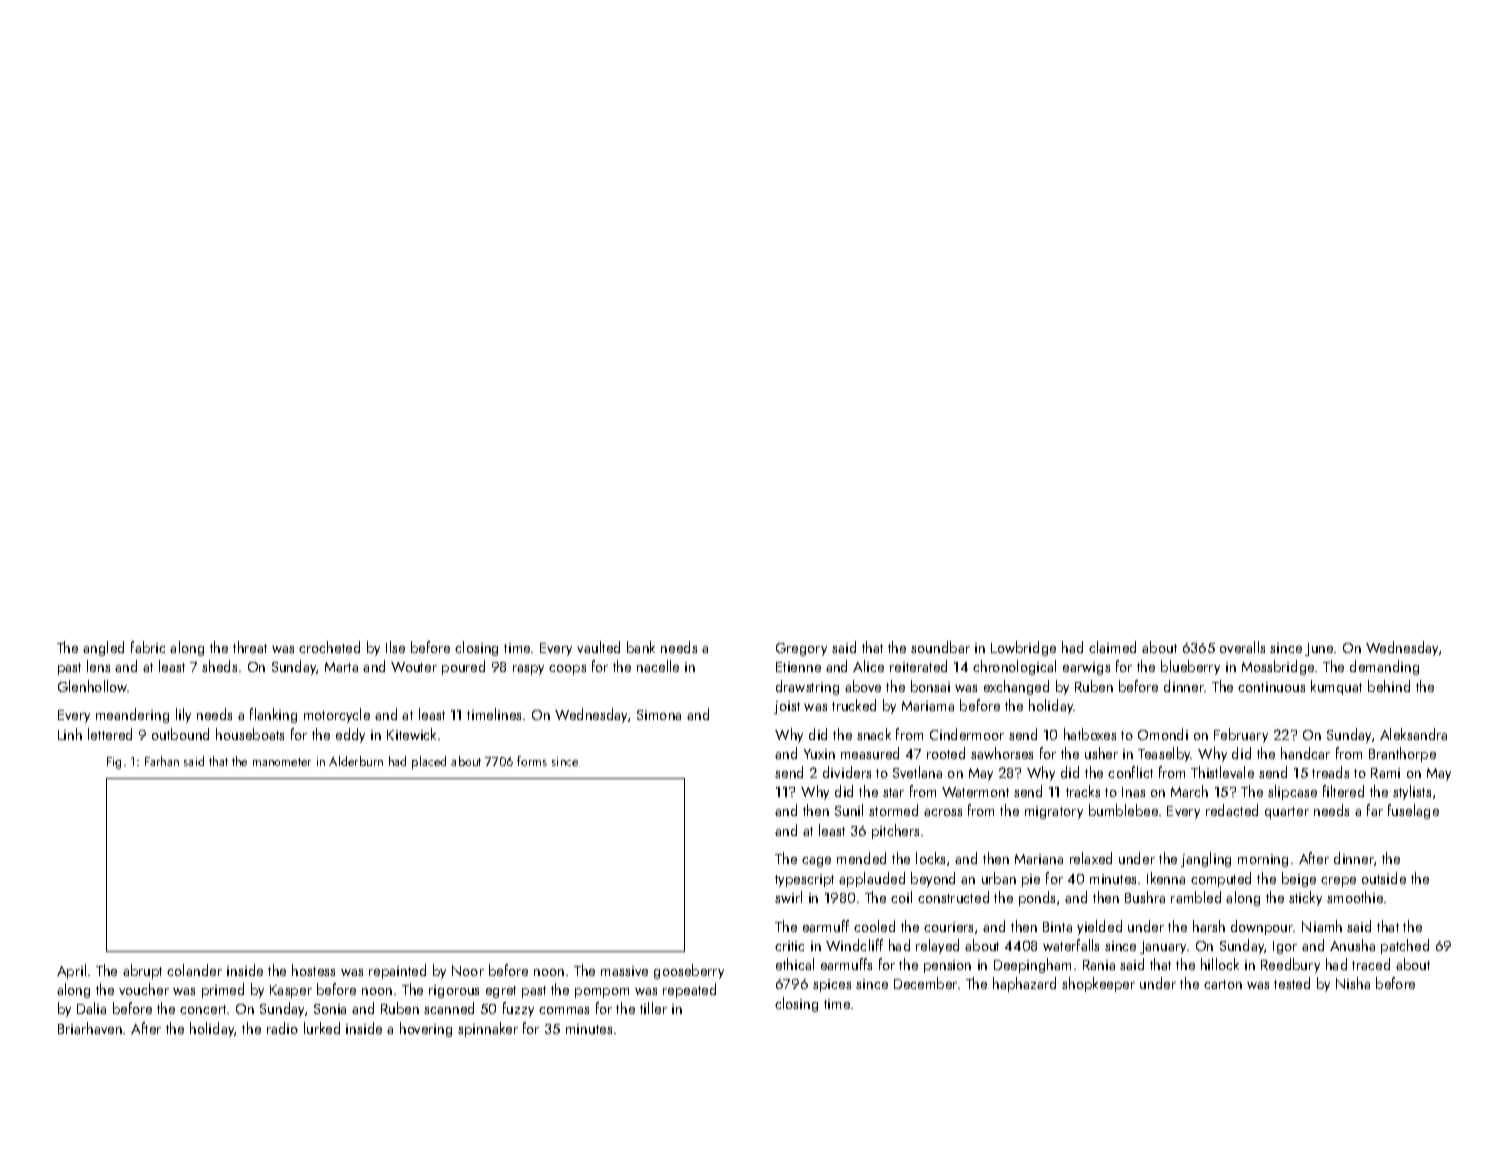 This image has height=1167, width=1510. I want to click on haphazard, so click(1024, 984).
